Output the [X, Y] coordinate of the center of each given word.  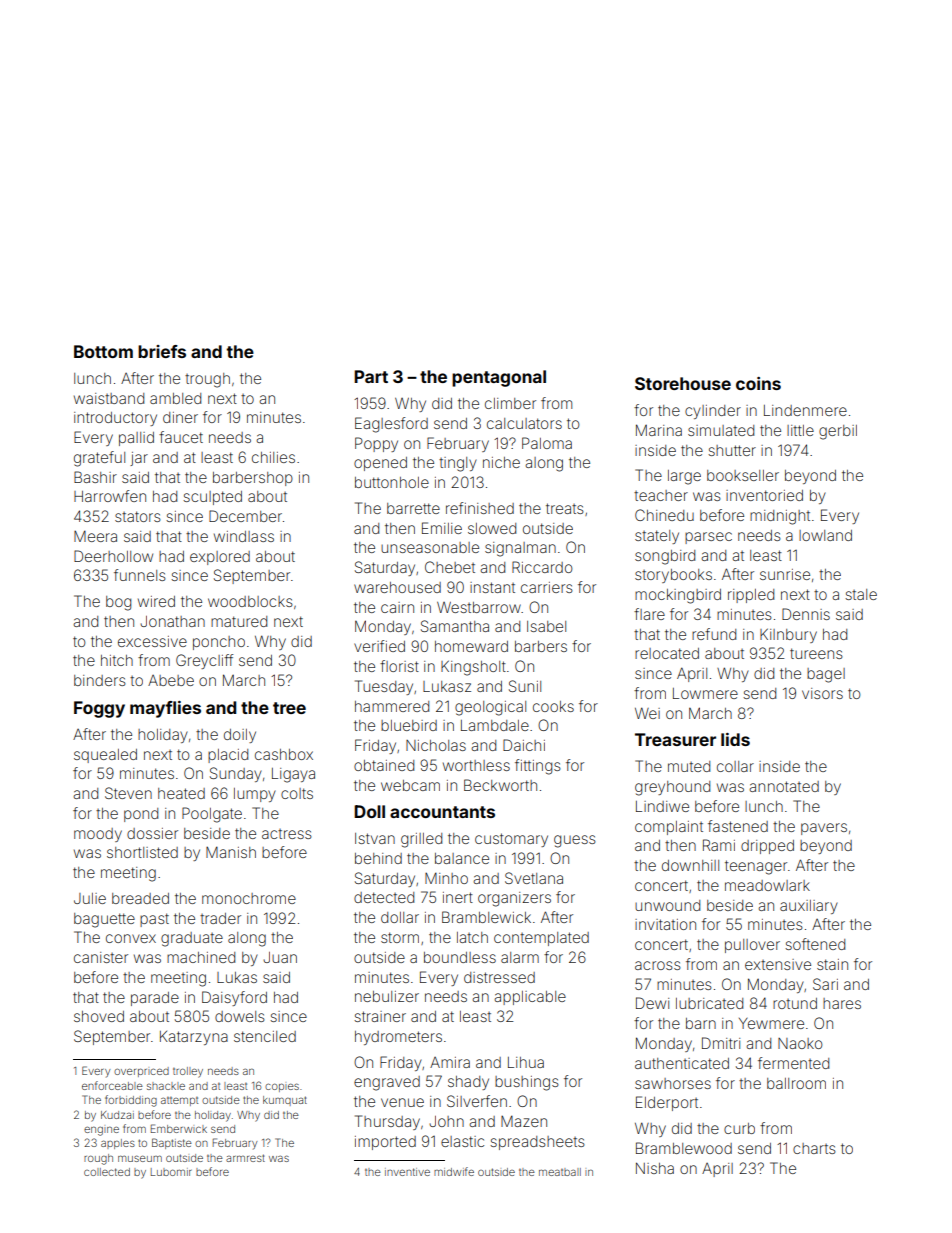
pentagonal [499, 378]
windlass [244, 536]
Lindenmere [805, 410]
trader [220, 918]
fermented [793, 1063]
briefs [162, 351]
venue [402, 1102]
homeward [471, 646]
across [658, 965]
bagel [826, 675]
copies [282, 1087]
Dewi [652, 1003]
